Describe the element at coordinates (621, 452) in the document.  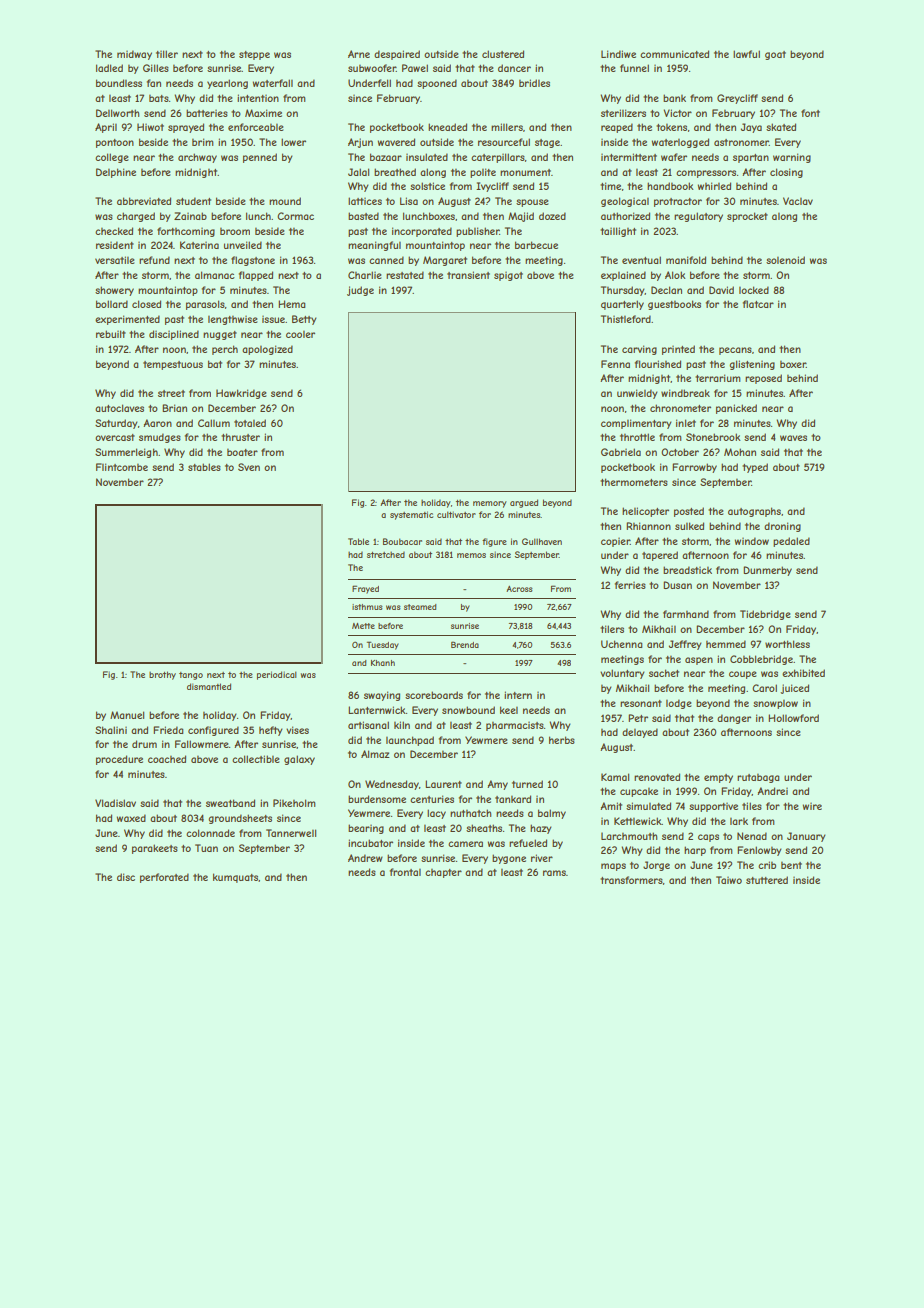
I see `Gabriela` at that location.
